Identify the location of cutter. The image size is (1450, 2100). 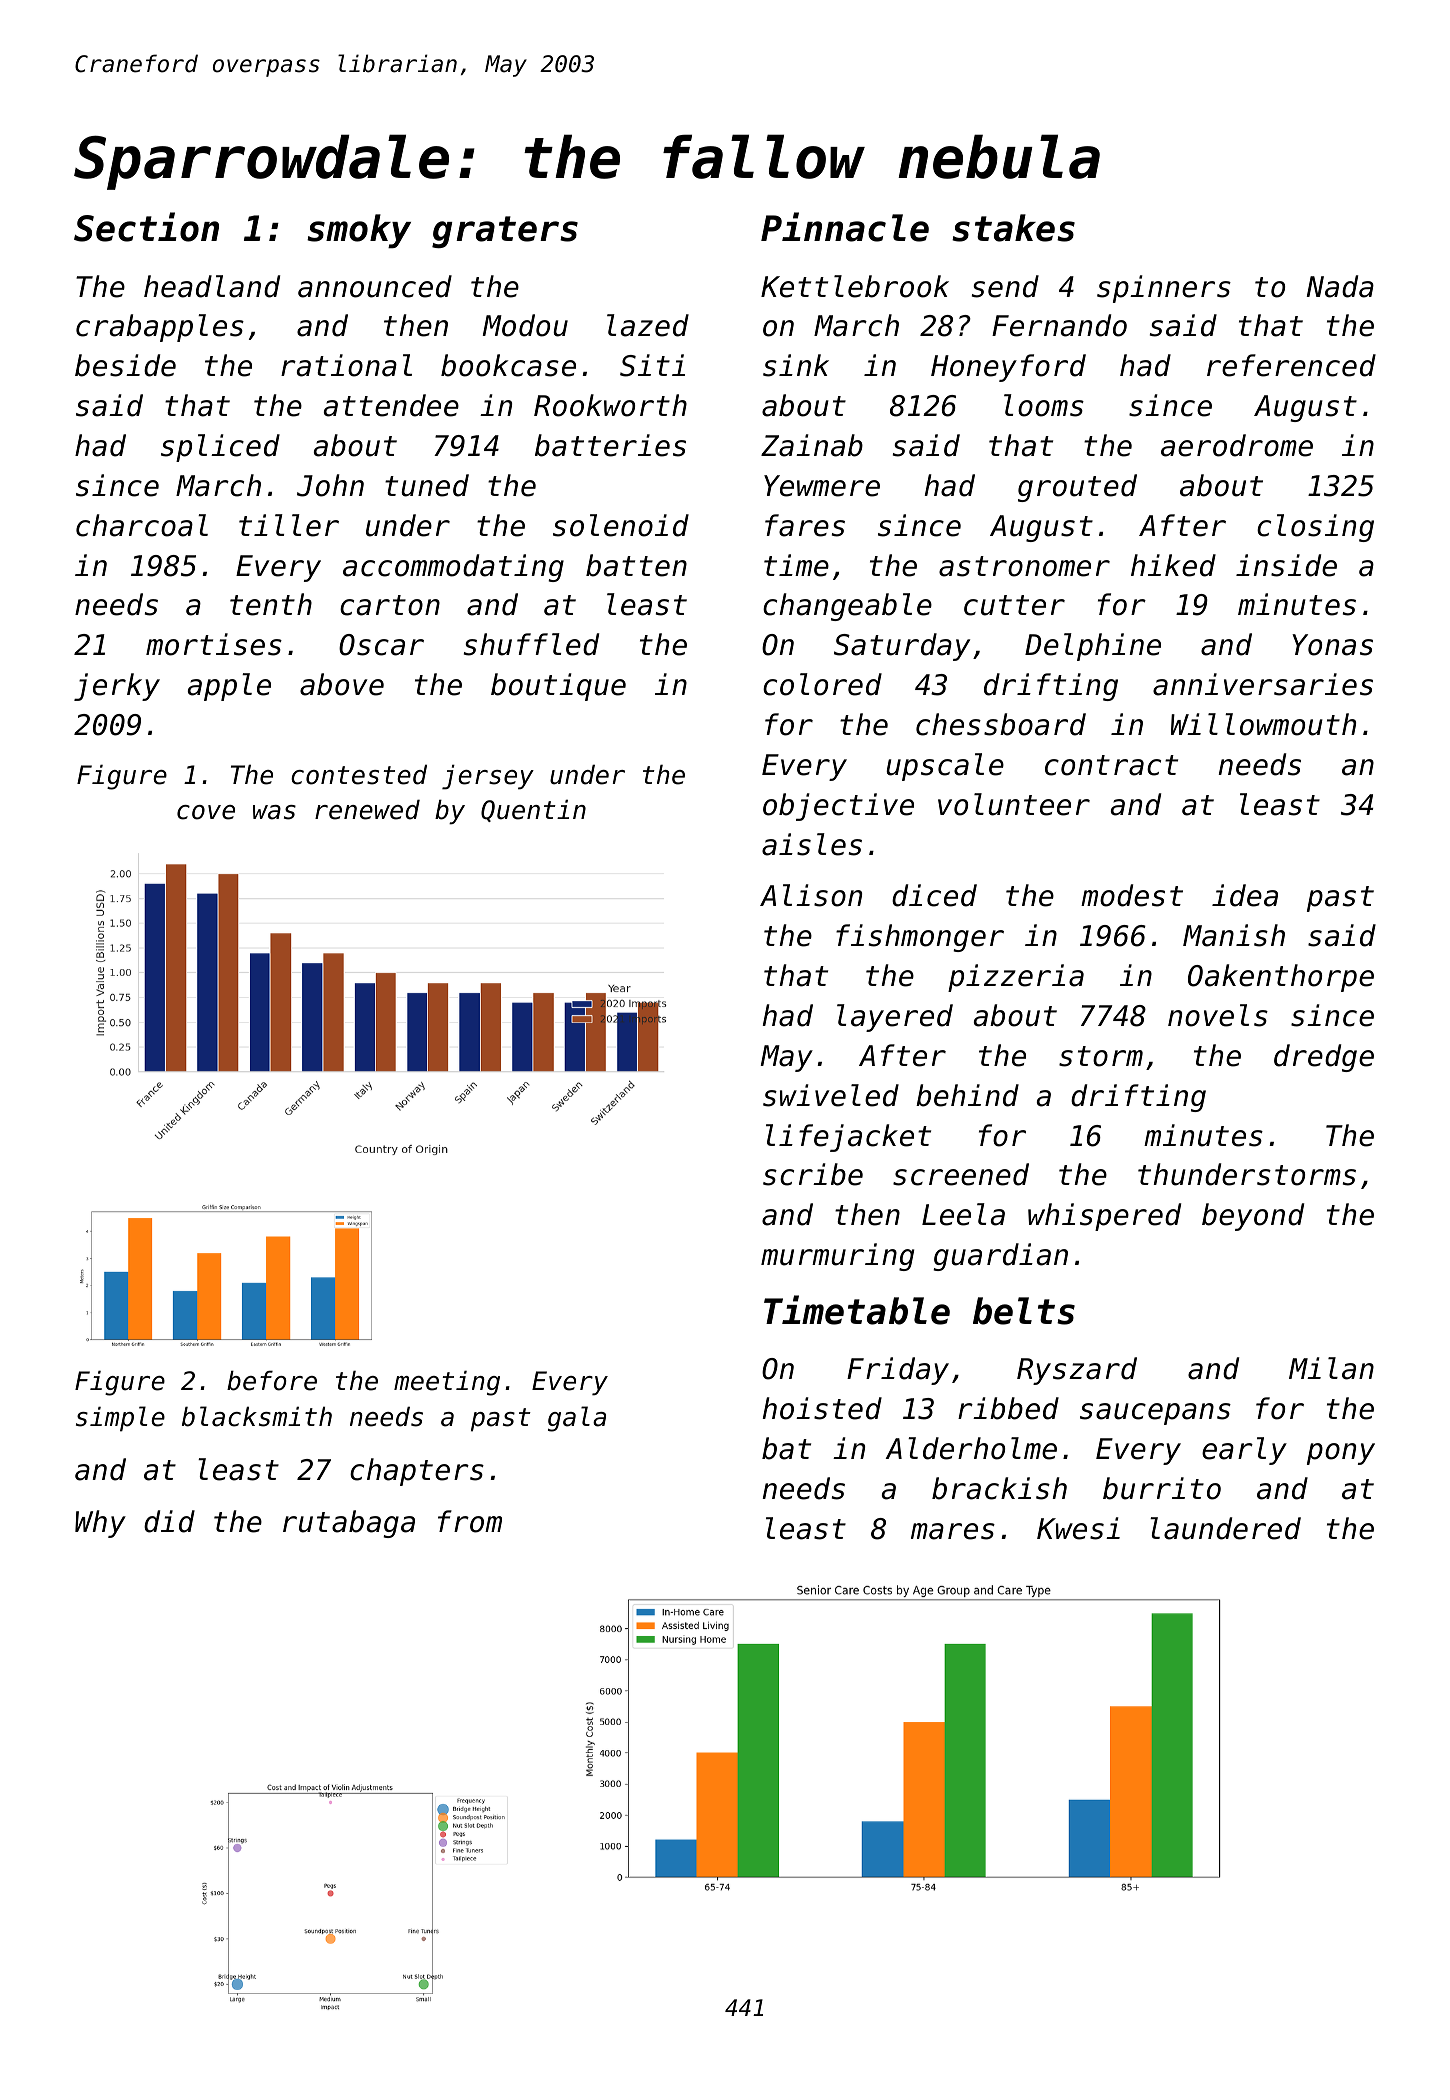
(1014, 605).
